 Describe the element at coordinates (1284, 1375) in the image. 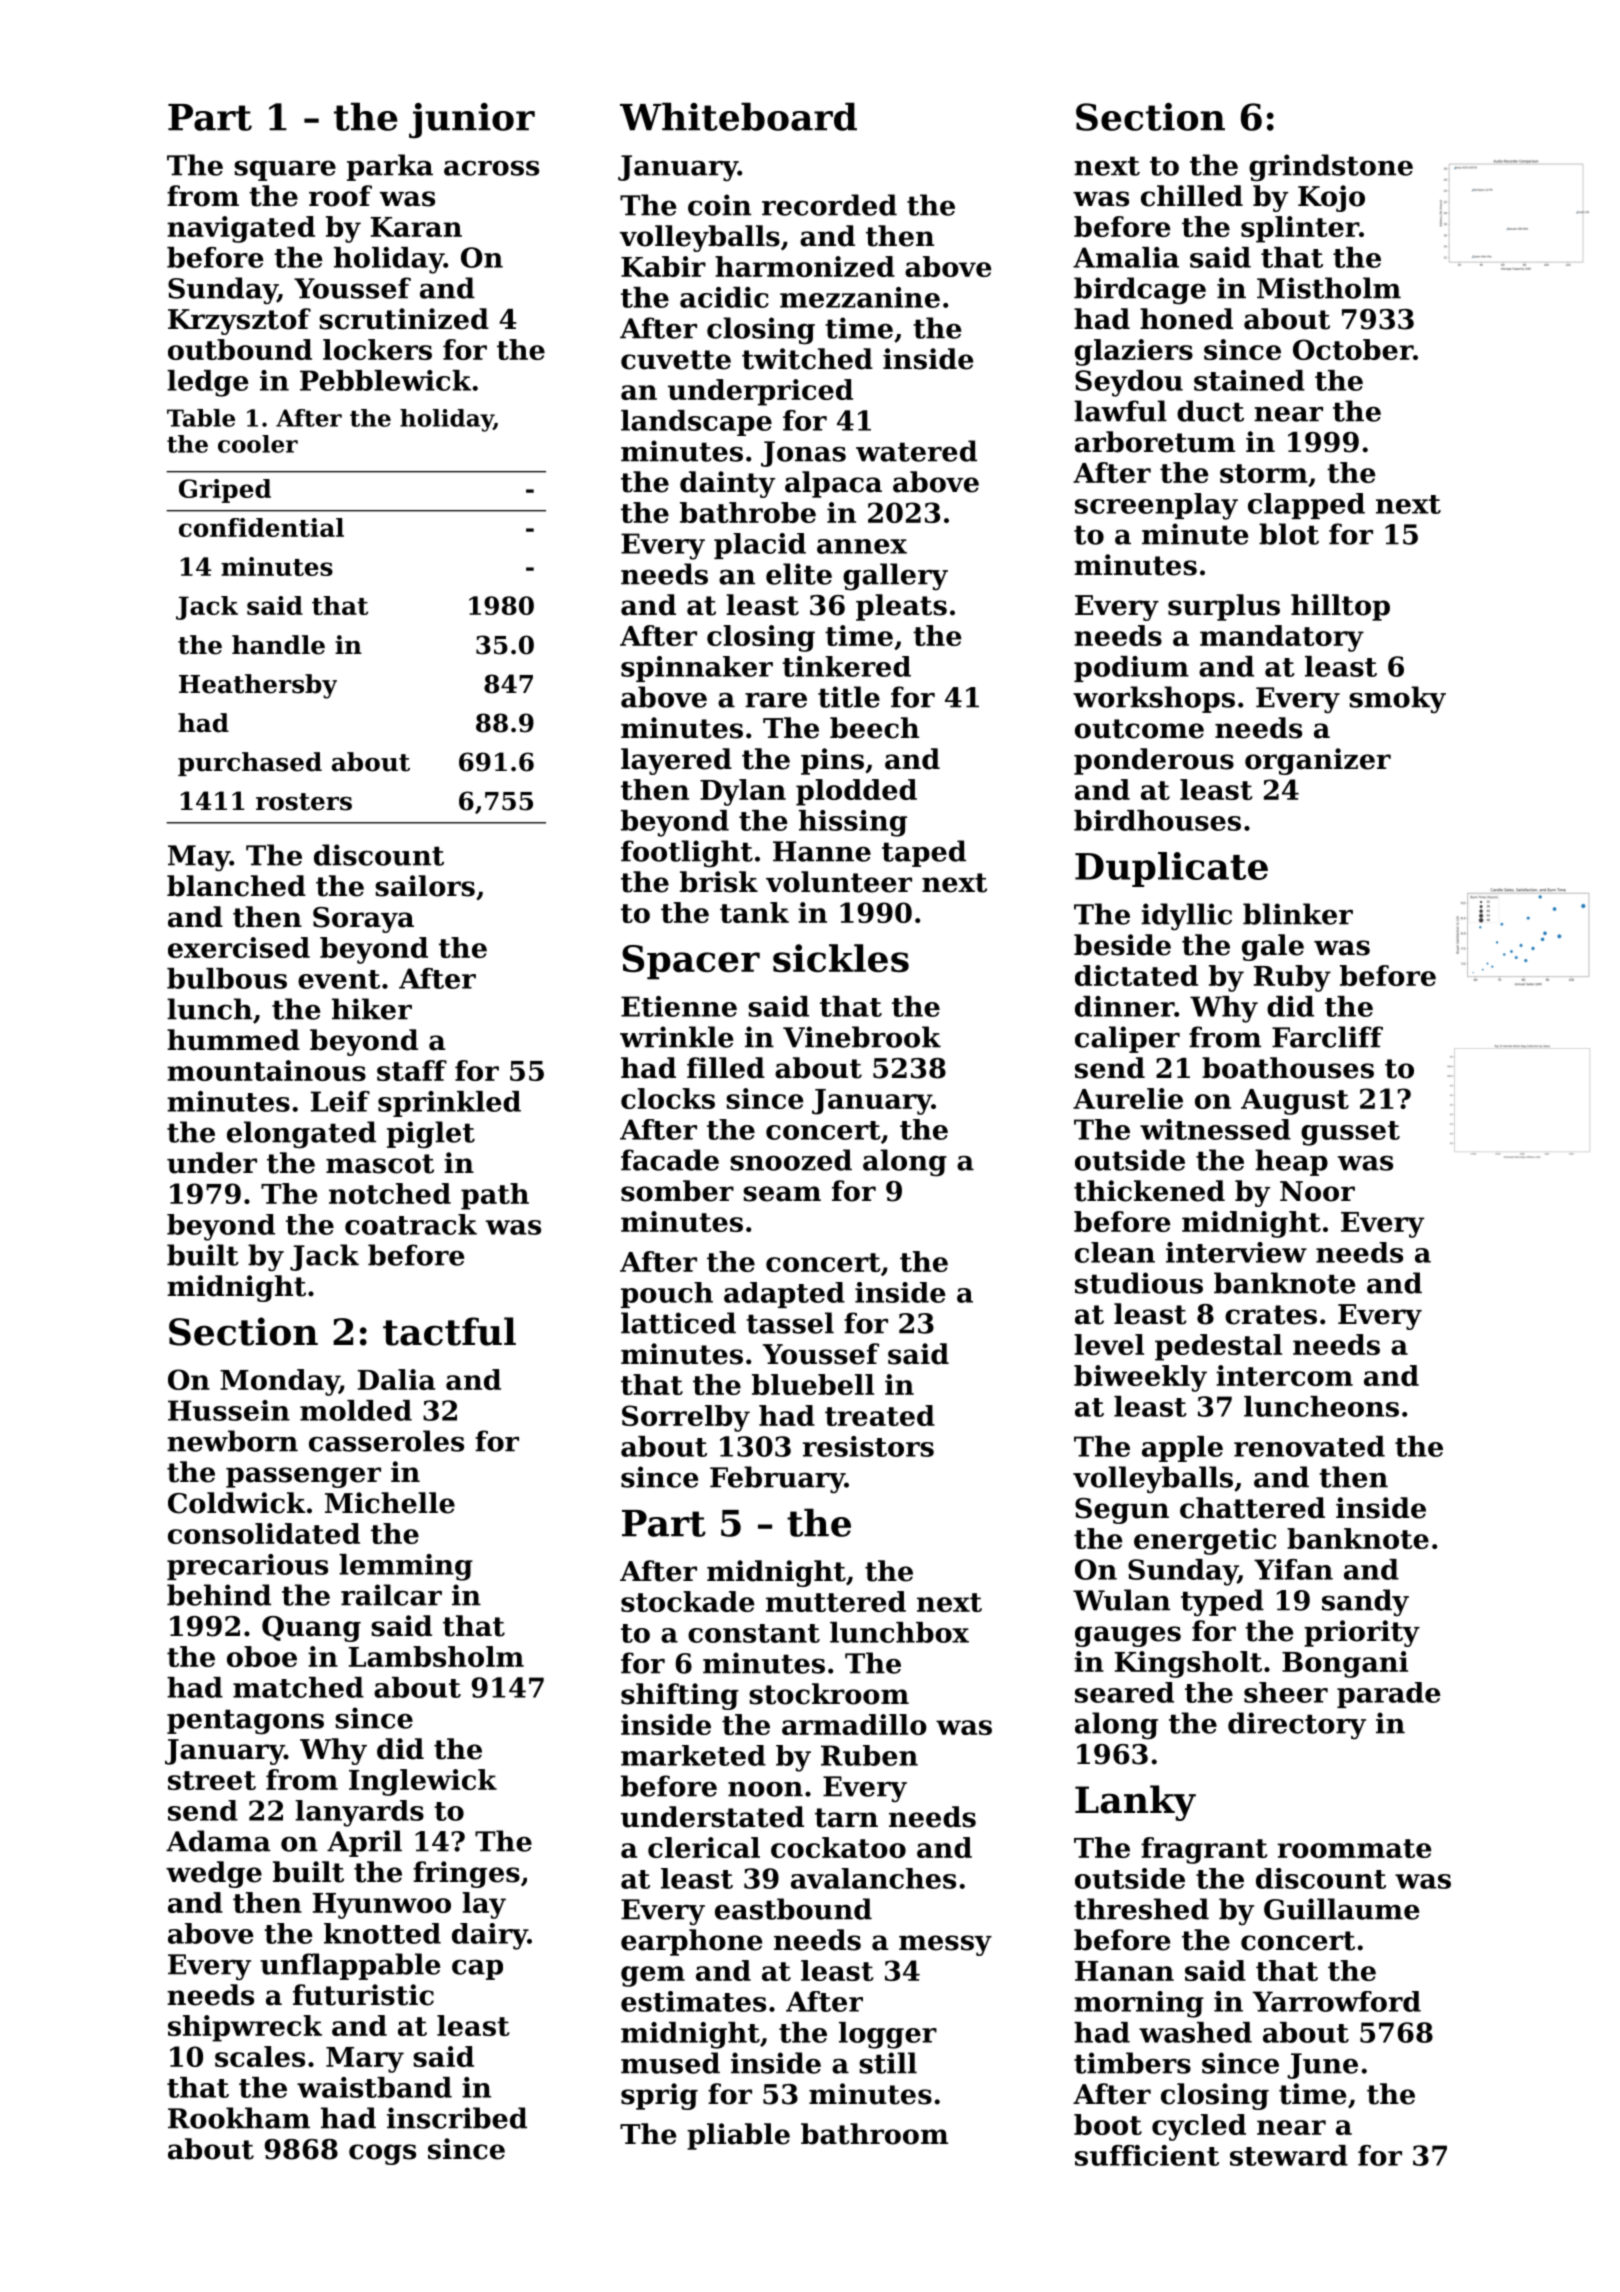

I see `intercom` at that location.
